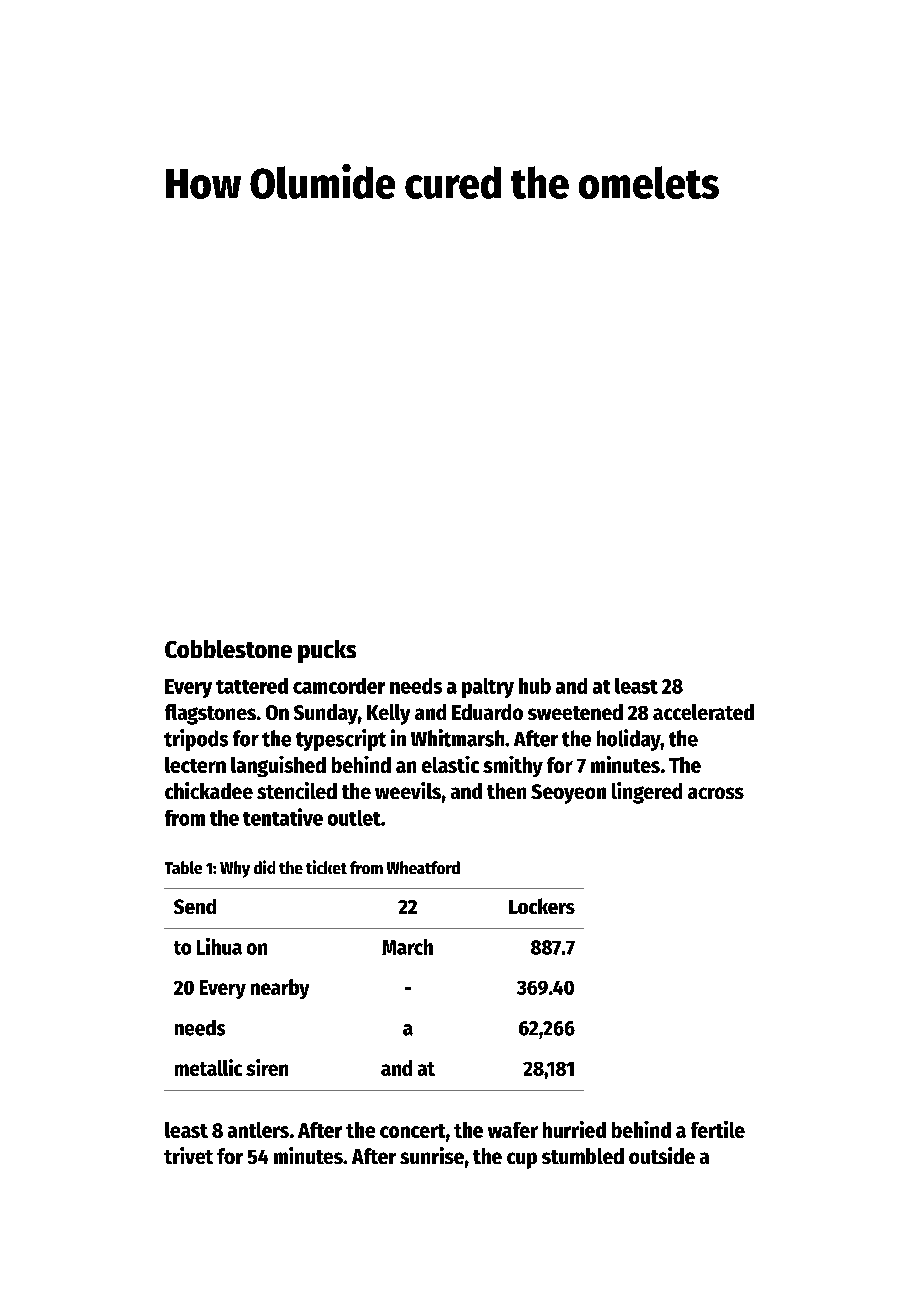 The height and width of the screenshot is (1311, 924). I want to click on outside, so click(662, 1155).
